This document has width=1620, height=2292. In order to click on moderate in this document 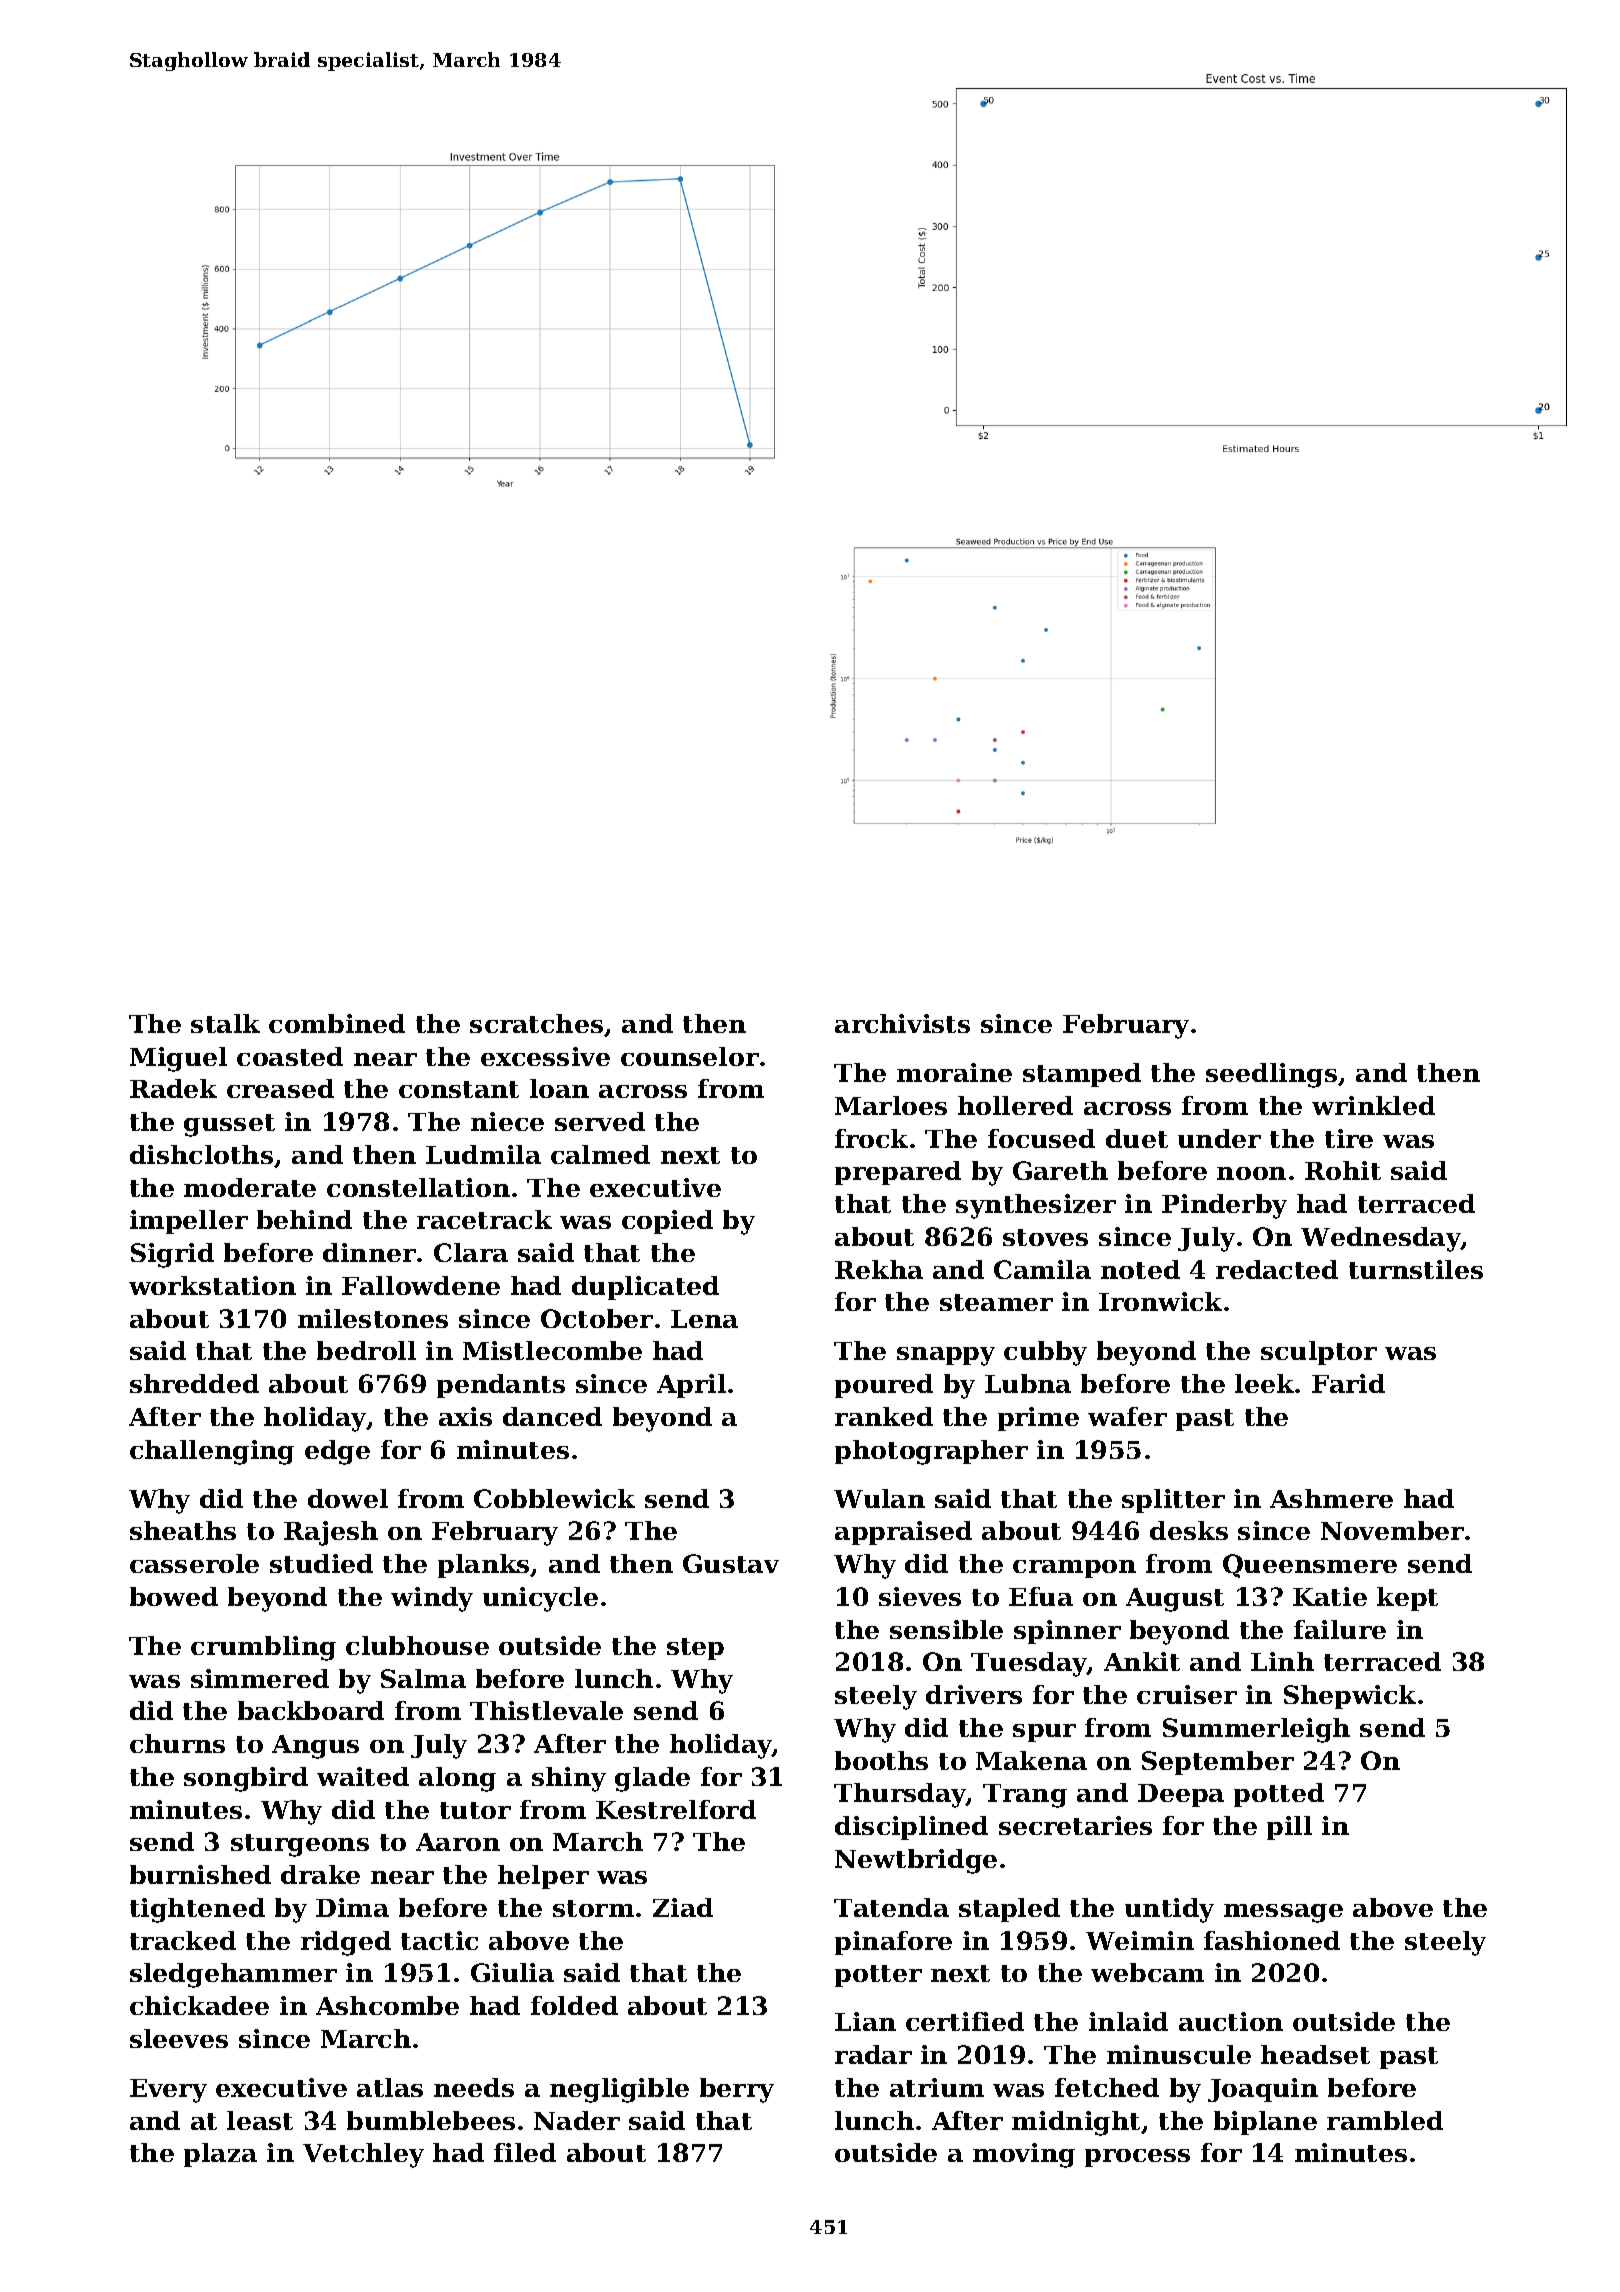, I will do `click(250, 1187)`.
